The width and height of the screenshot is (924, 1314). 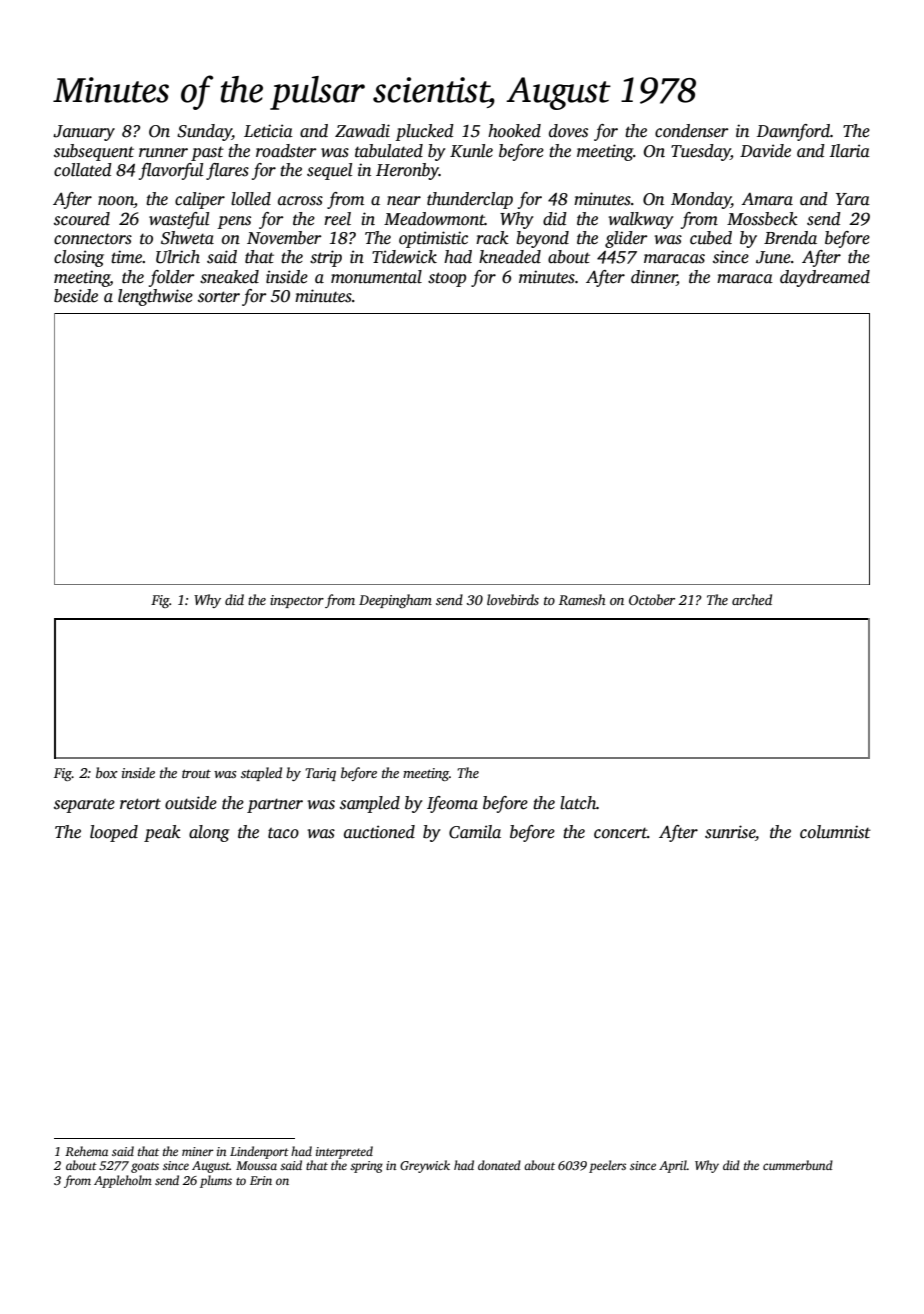 What do you see at coordinates (198, 1151) in the screenshot?
I see `miner` at bounding box center [198, 1151].
